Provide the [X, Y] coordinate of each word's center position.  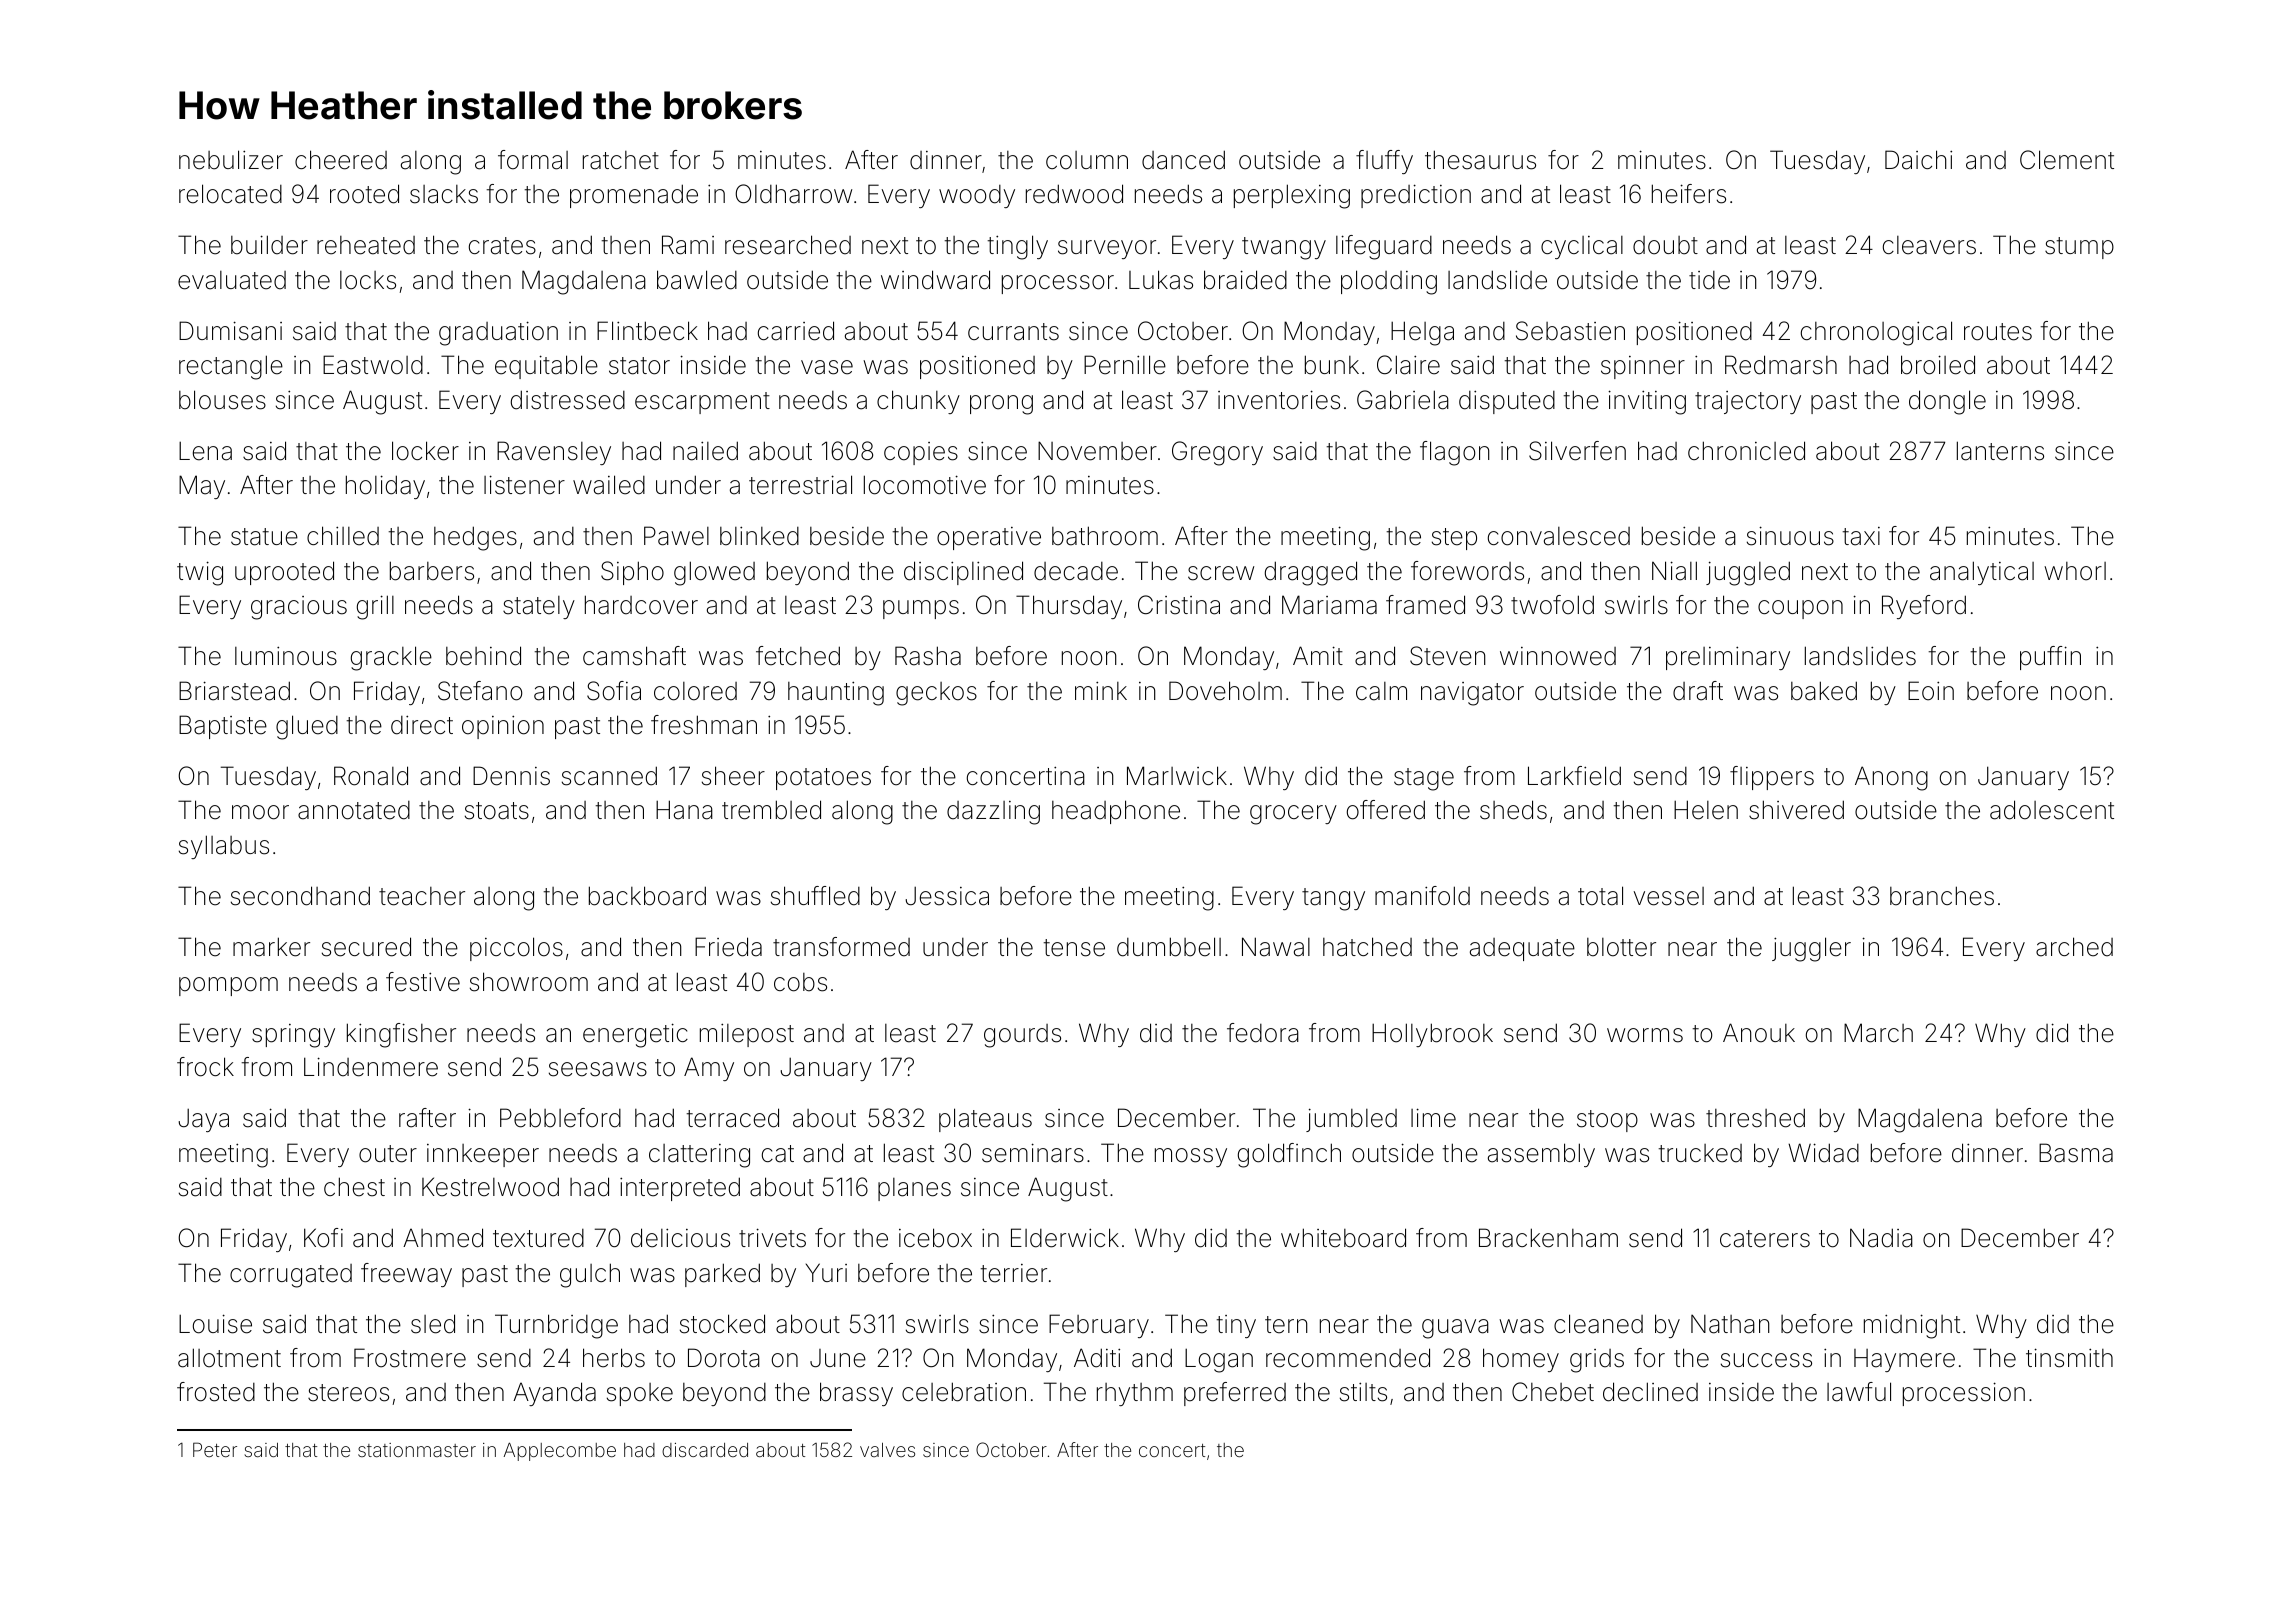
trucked [1700, 1153]
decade [1076, 571]
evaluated [232, 280]
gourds [1022, 1036]
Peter [215, 1449]
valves [887, 1450]
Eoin [1931, 691]
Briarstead [234, 691]
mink [1101, 690]
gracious [299, 608]
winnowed [1558, 656]
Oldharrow [793, 194]
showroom [529, 982]
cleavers [1929, 245]
